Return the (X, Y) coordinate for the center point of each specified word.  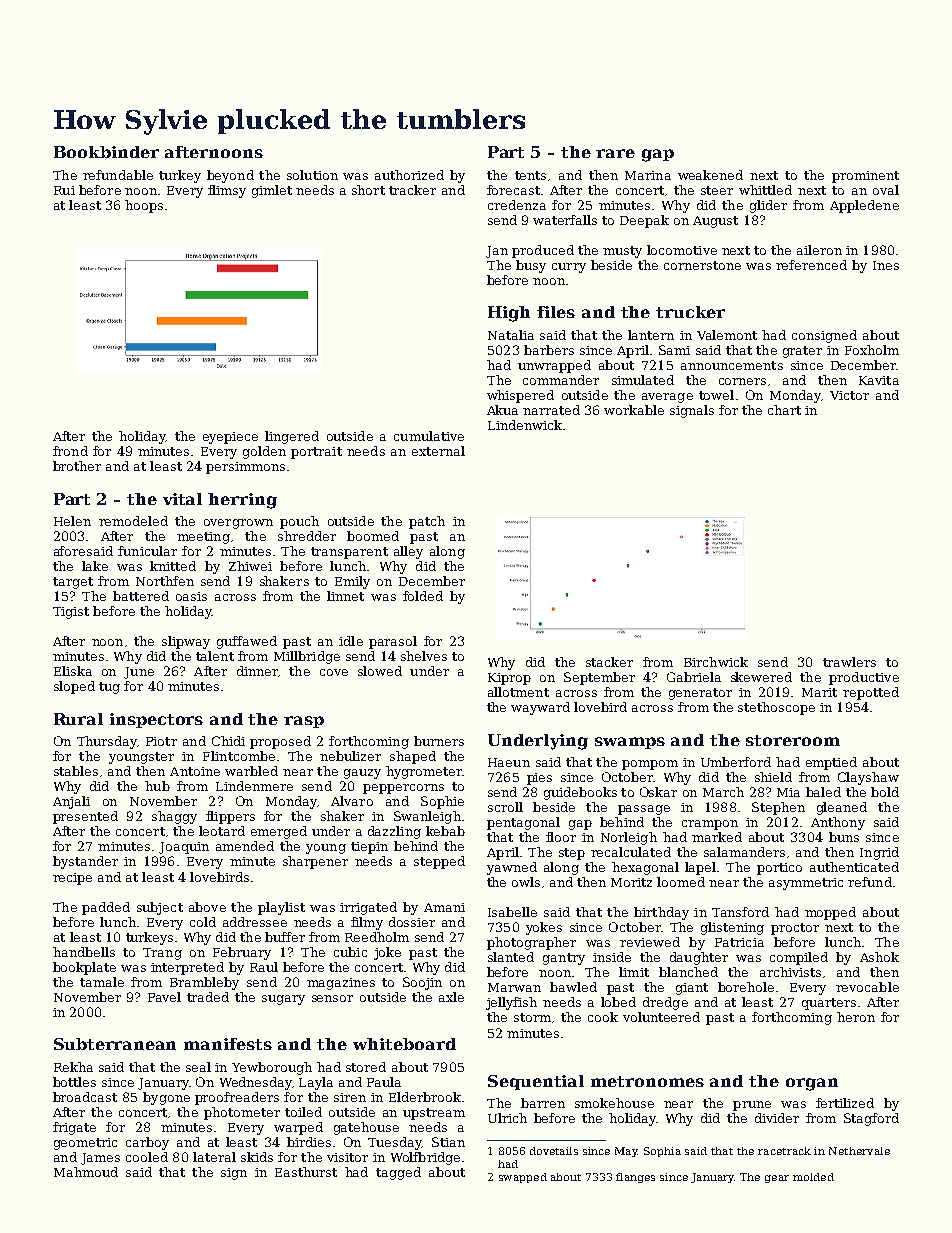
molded (813, 1177)
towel (716, 395)
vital (182, 499)
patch (427, 522)
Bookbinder (106, 152)
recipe (72, 879)
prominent (865, 177)
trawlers (849, 662)
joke (387, 953)
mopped (830, 913)
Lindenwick (525, 425)
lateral (214, 1157)
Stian (448, 1142)
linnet (345, 596)
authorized (409, 175)
